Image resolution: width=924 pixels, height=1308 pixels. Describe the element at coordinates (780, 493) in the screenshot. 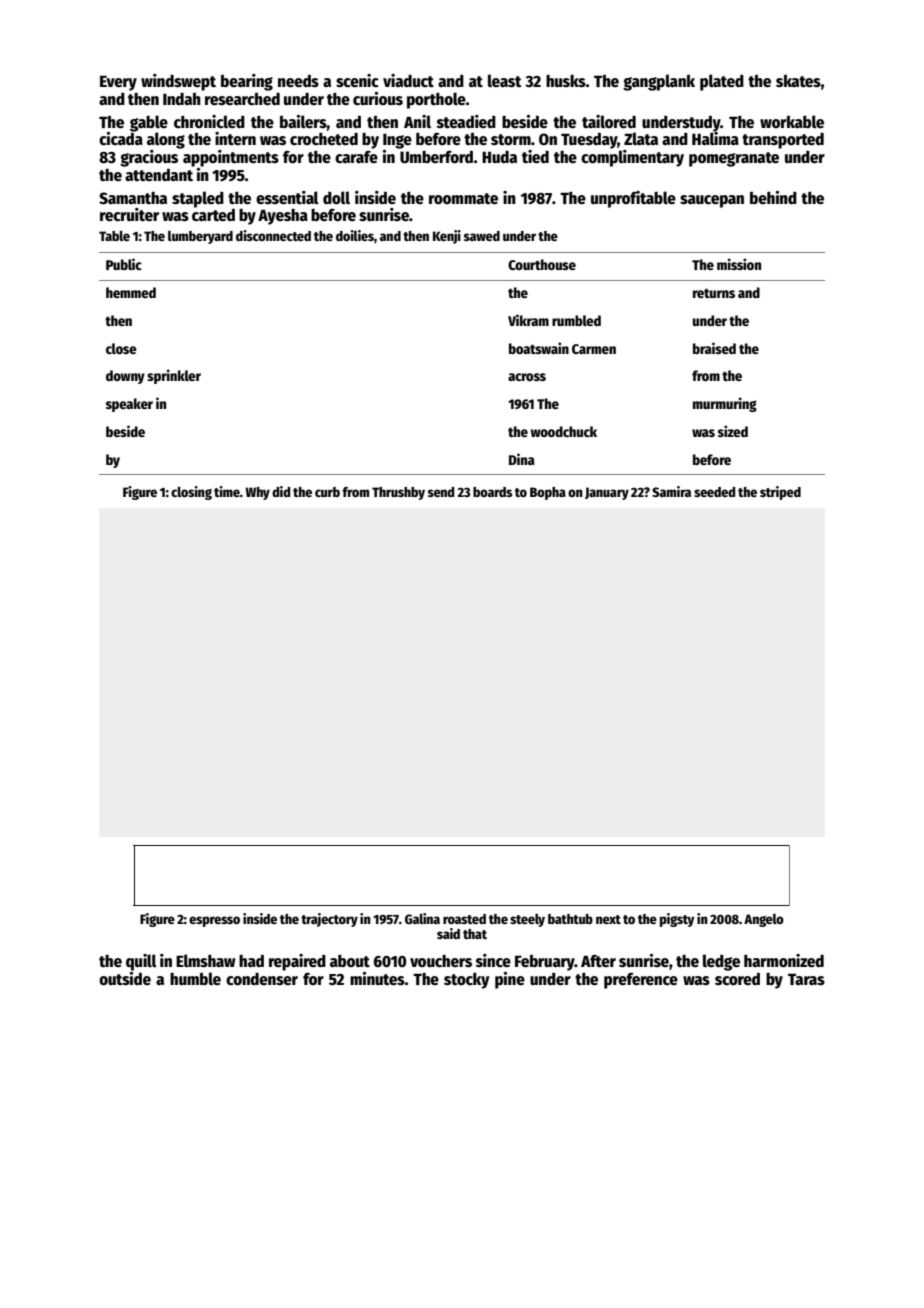

I see `striped` at that location.
